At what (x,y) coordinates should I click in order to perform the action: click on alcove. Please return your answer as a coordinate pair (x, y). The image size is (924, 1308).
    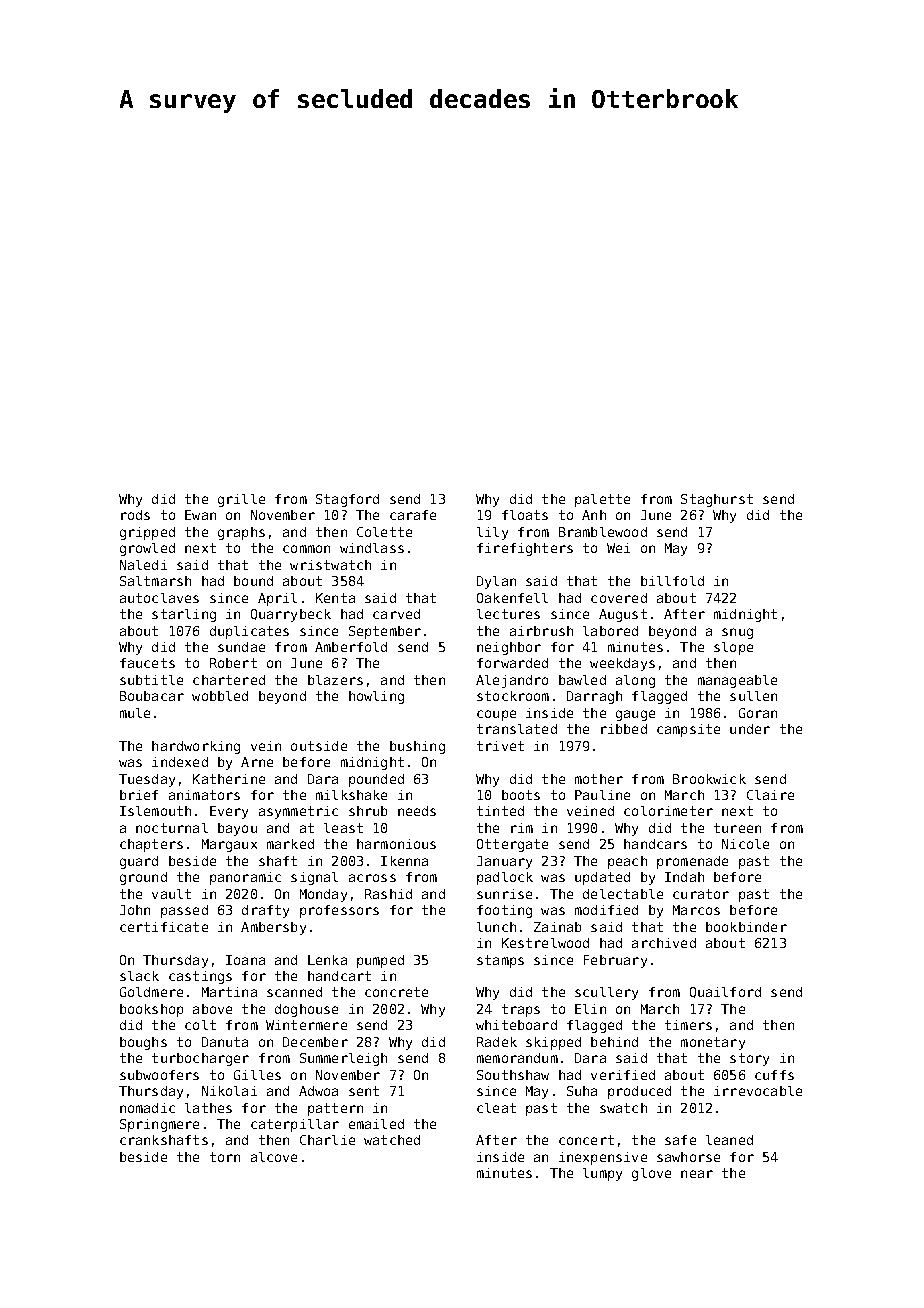
    Looking at the image, I should click on (274, 1157).
